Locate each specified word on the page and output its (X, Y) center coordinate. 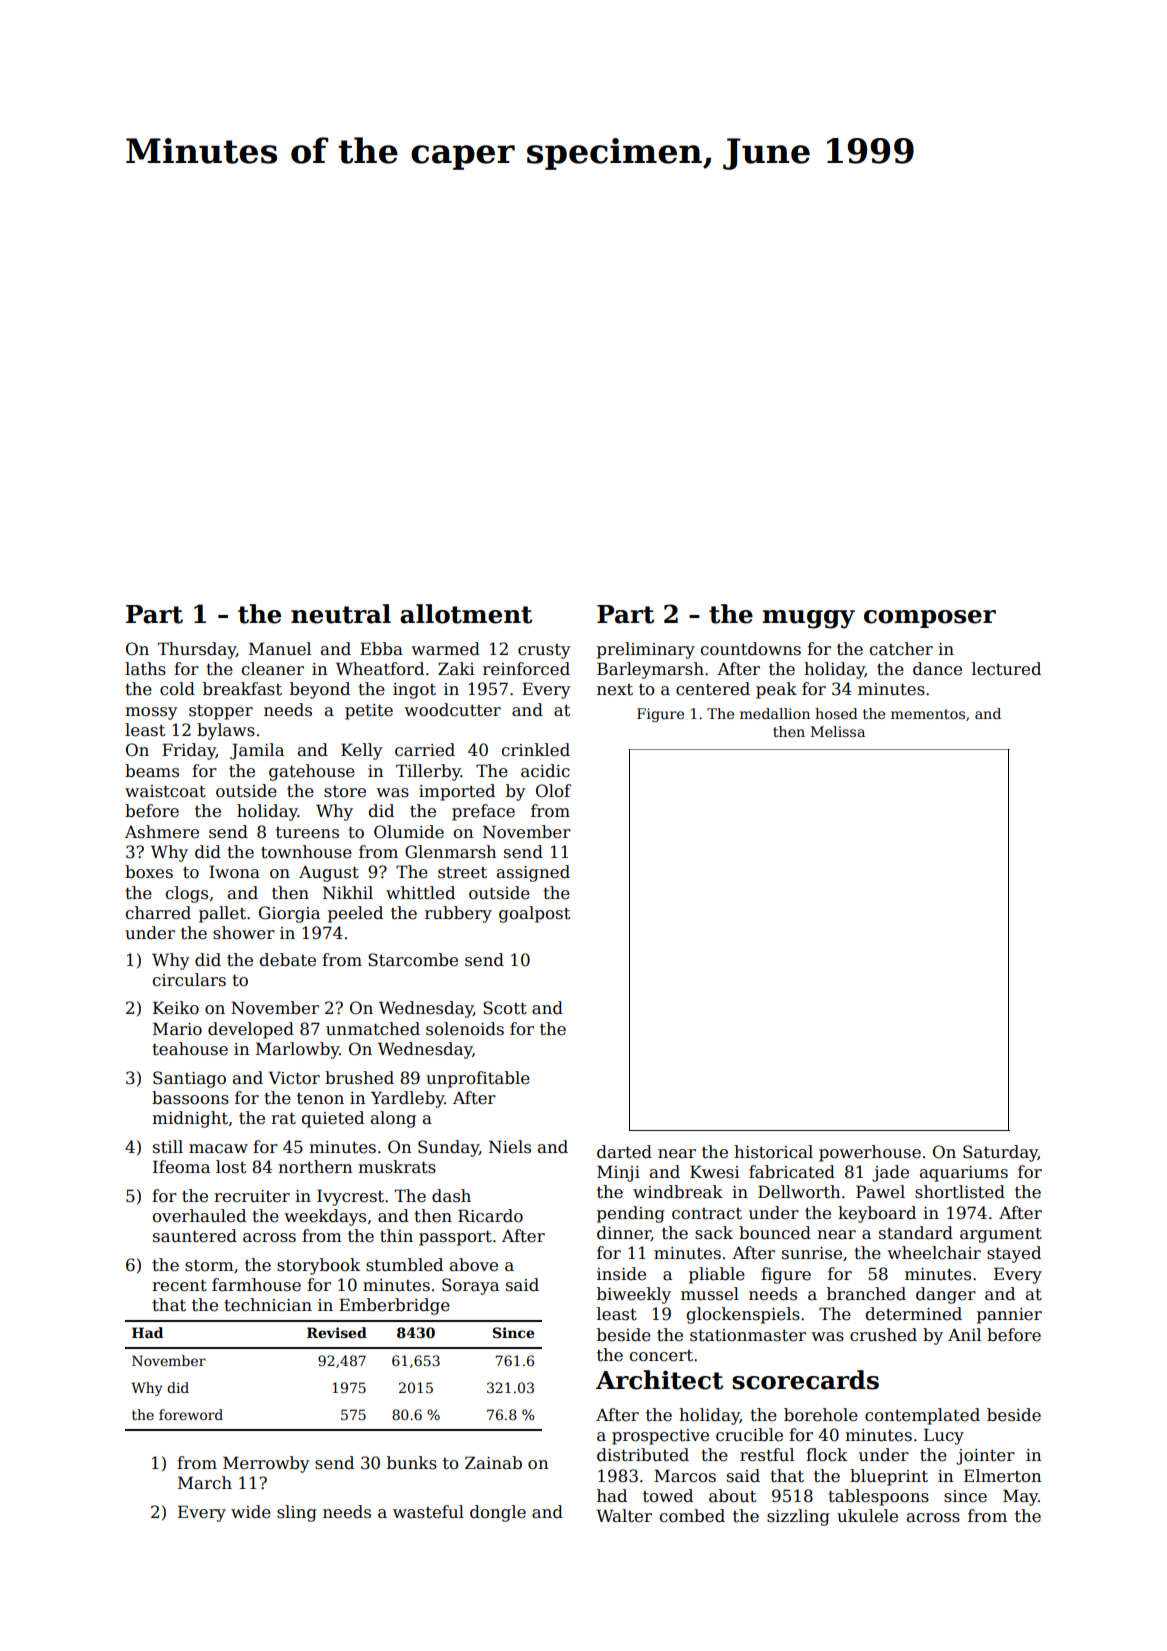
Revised (337, 1332)
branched (866, 1294)
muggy (809, 619)
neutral (341, 614)
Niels (510, 1147)
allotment (466, 614)
